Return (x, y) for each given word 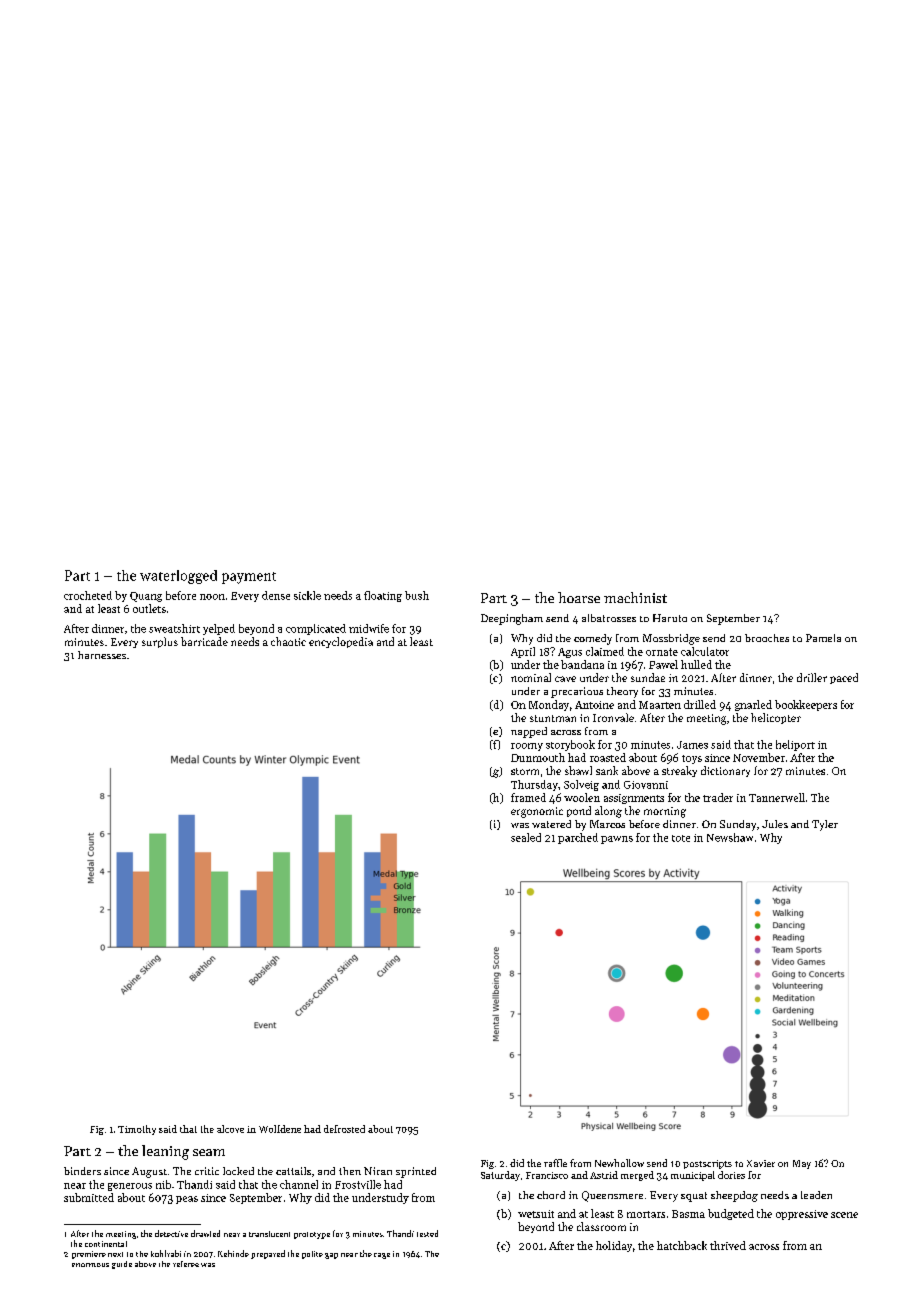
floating (383, 596)
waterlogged (178, 577)
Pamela (823, 638)
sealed (526, 837)
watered (551, 824)
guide (122, 1265)
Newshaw (730, 837)
